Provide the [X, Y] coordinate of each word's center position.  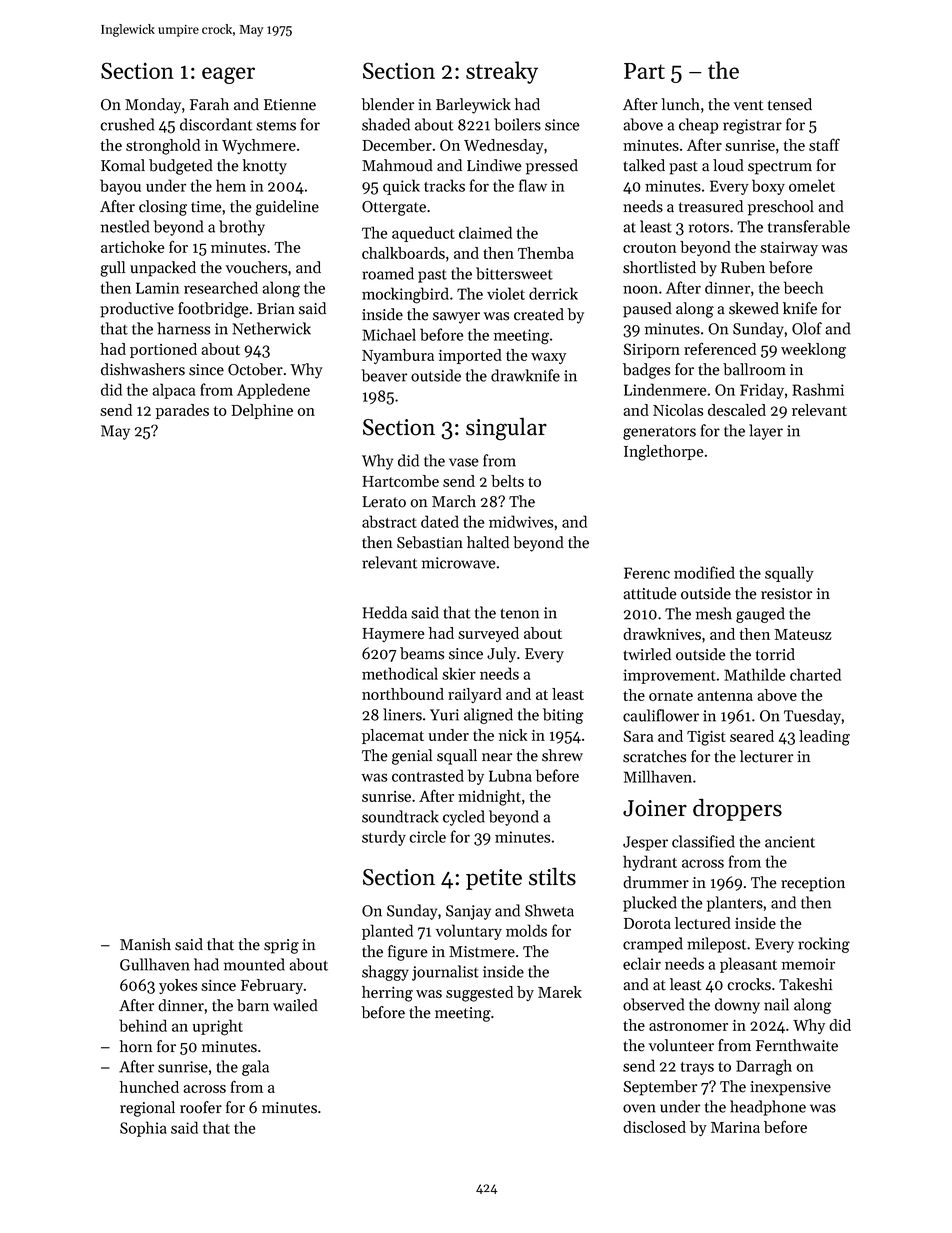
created [539, 314]
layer [766, 432]
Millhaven [658, 776]
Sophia [143, 1129]
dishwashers [143, 369]
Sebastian [430, 542]
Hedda [385, 612]
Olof [807, 328]
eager [228, 75]
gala [255, 1068]
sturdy [384, 838]
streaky [502, 72]
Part [644, 71]
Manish [145, 944]
